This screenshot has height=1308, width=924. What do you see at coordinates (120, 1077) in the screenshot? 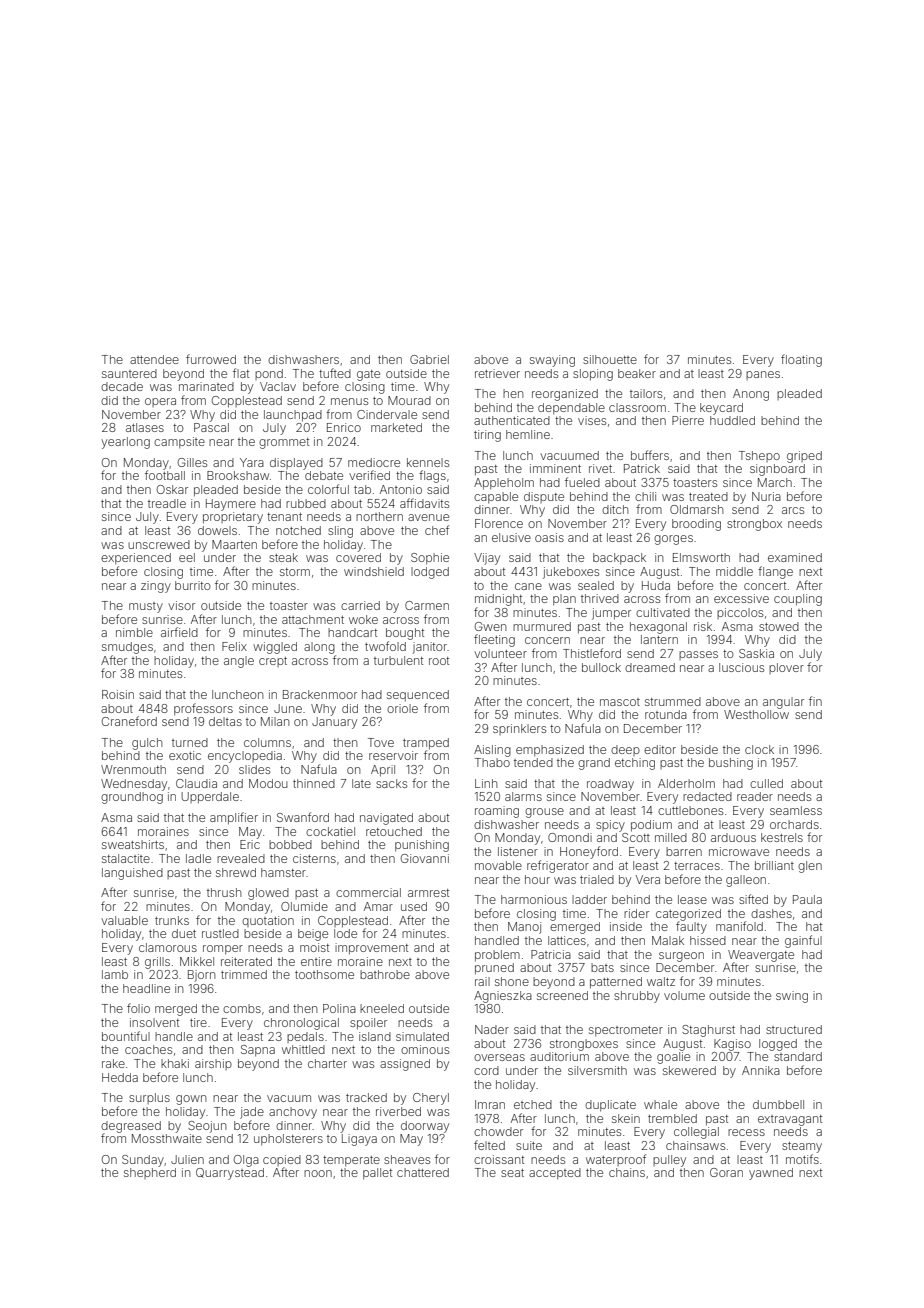
I see `Hedda` at bounding box center [120, 1077].
